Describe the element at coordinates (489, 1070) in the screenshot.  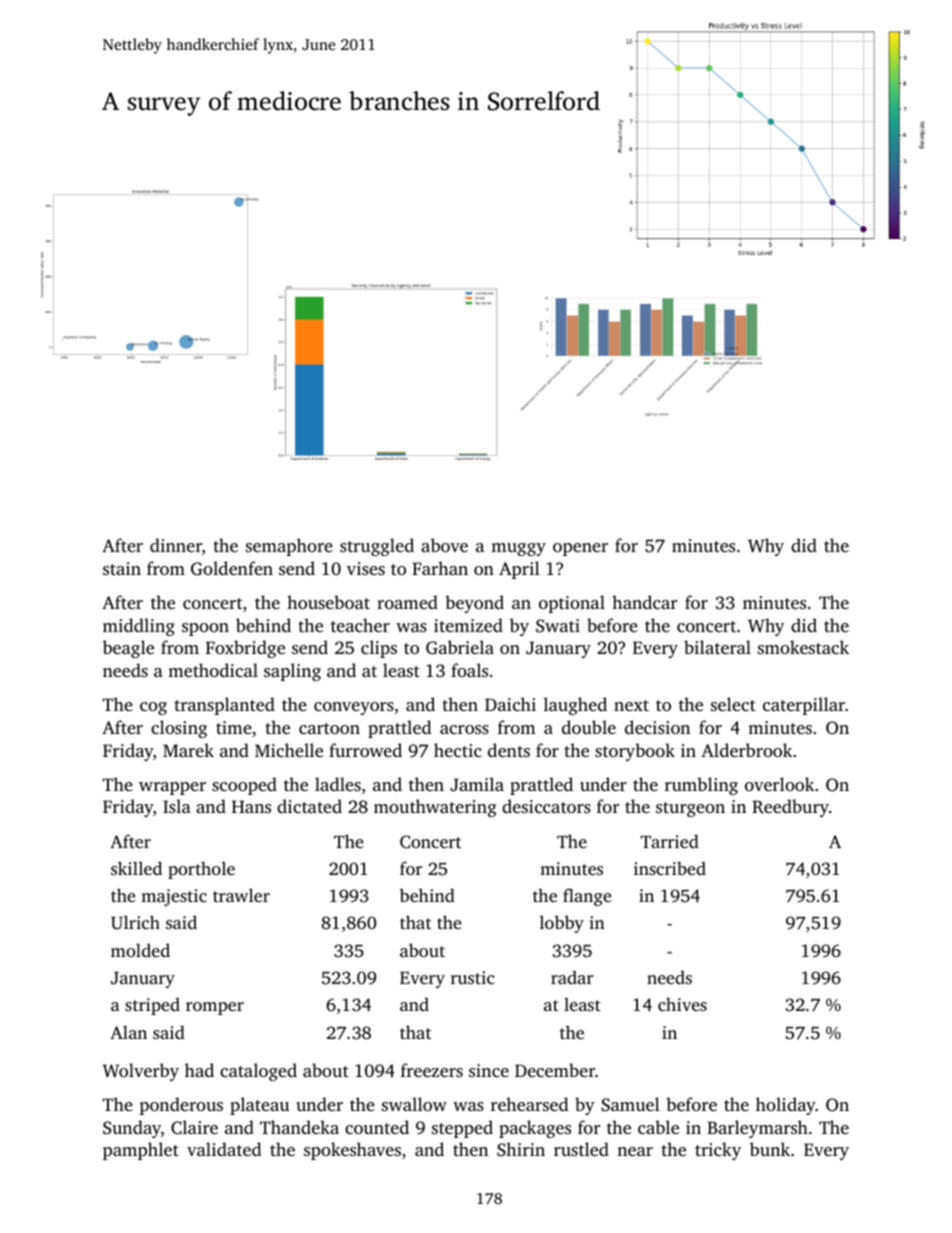
I see `since` at that location.
